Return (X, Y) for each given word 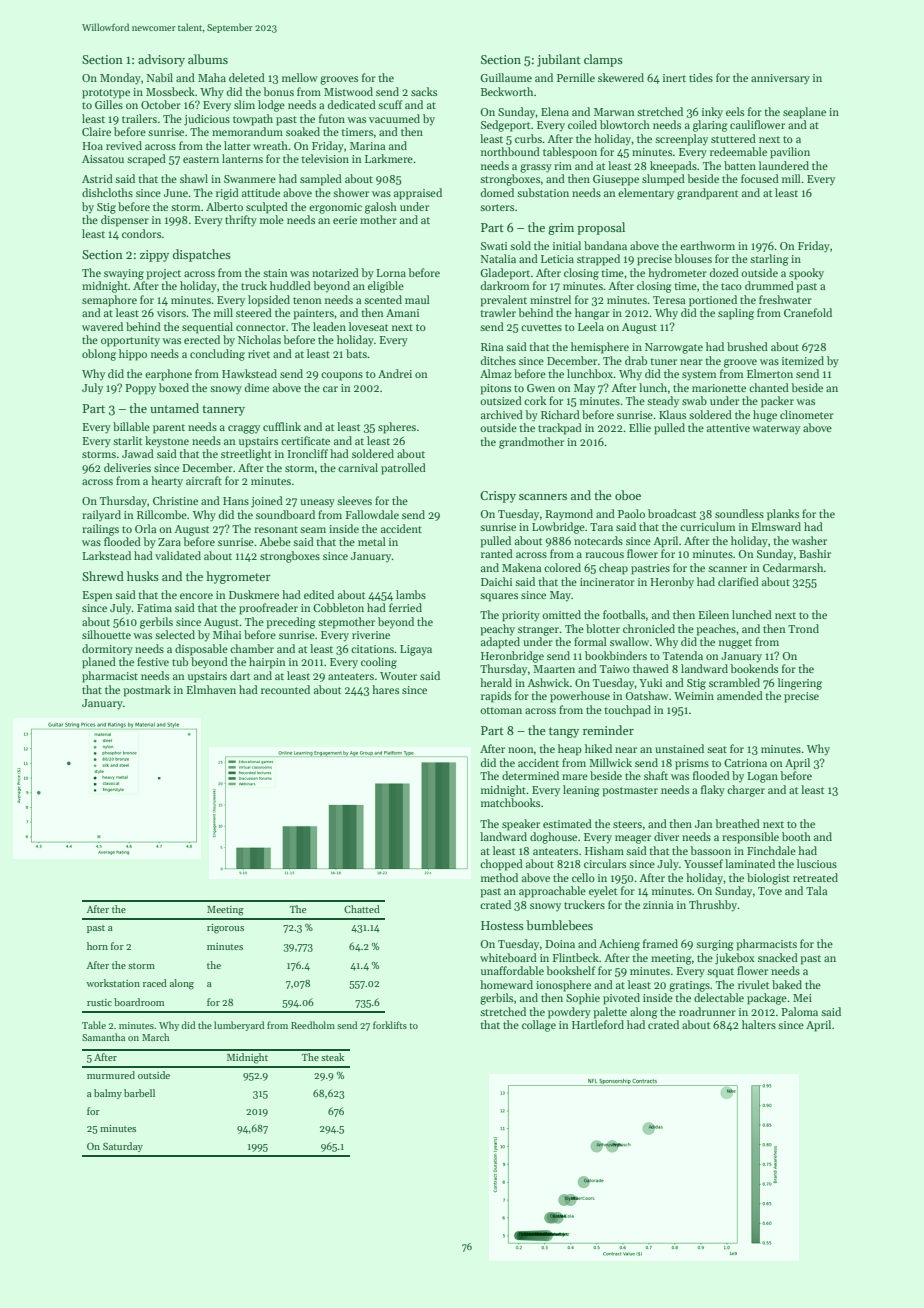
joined (267, 502)
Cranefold (808, 312)
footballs (624, 614)
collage (539, 1026)
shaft (656, 775)
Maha (212, 77)
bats (356, 353)
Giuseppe (616, 180)
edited (319, 594)
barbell (139, 1093)
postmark (147, 691)
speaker (521, 825)
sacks (424, 91)
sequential (207, 328)
